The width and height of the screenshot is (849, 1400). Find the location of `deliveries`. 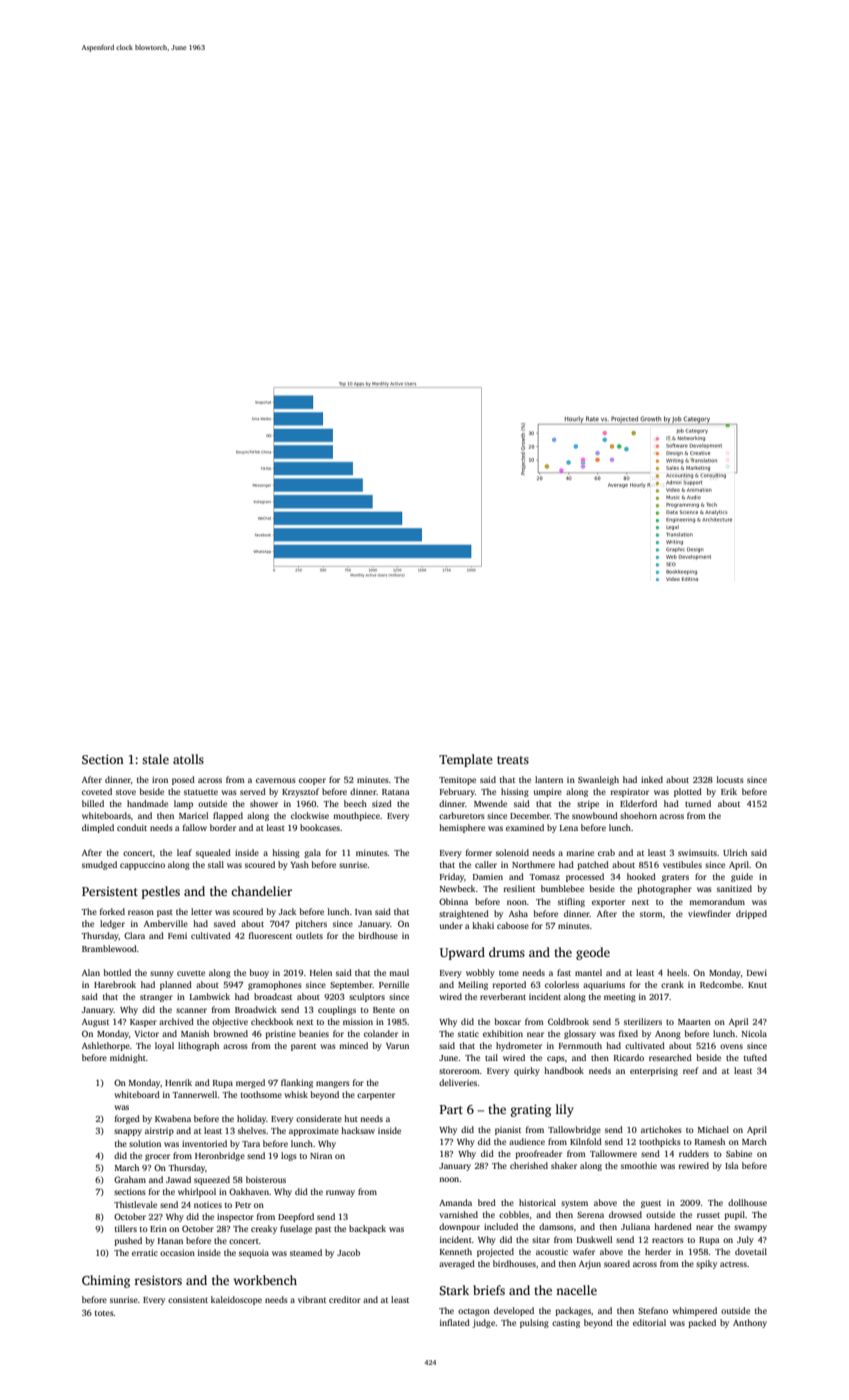

deliveries is located at coordinates (458, 1082).
